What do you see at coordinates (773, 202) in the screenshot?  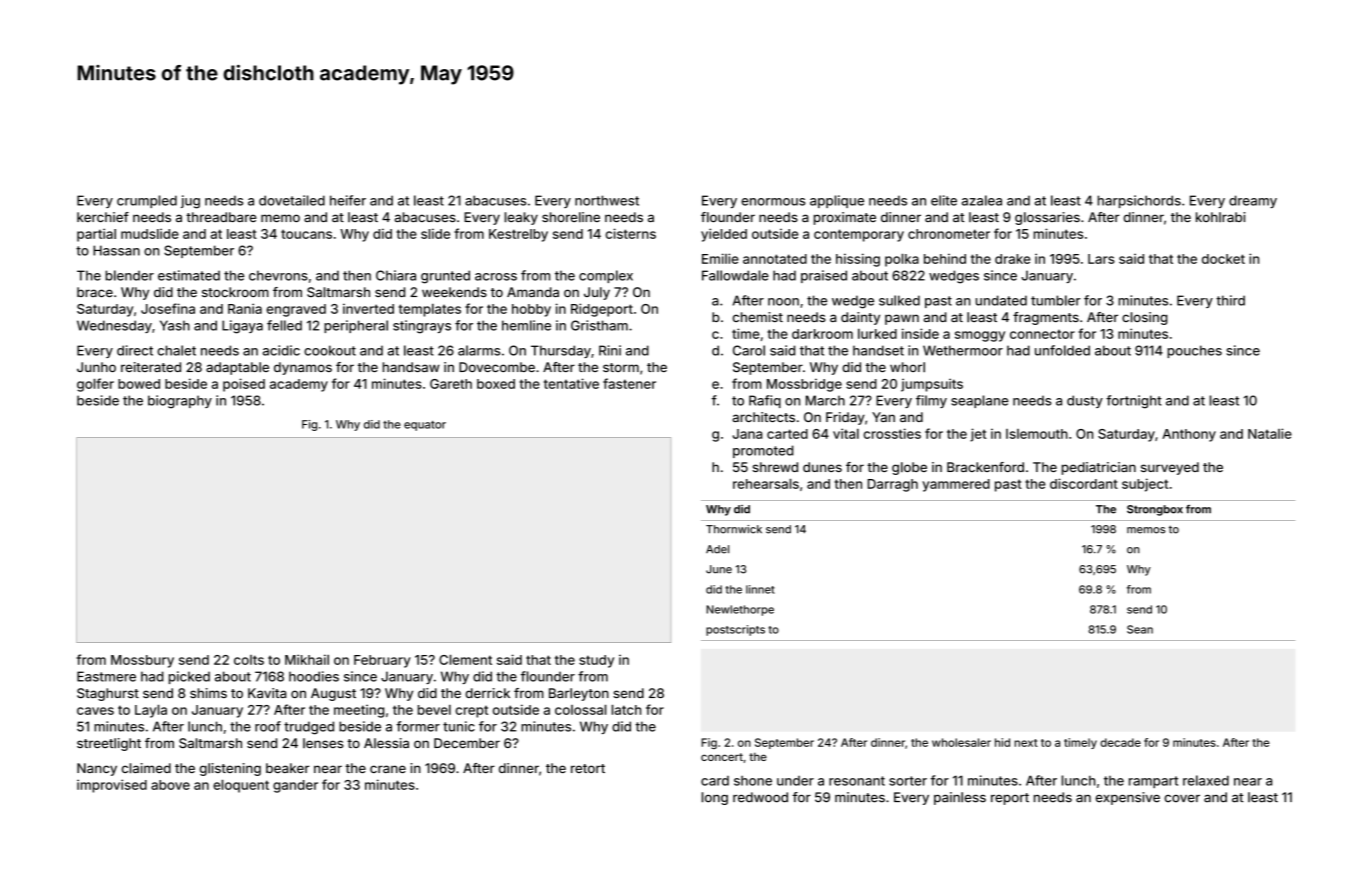 I see `enormous` at bounding box center [773, 202].
